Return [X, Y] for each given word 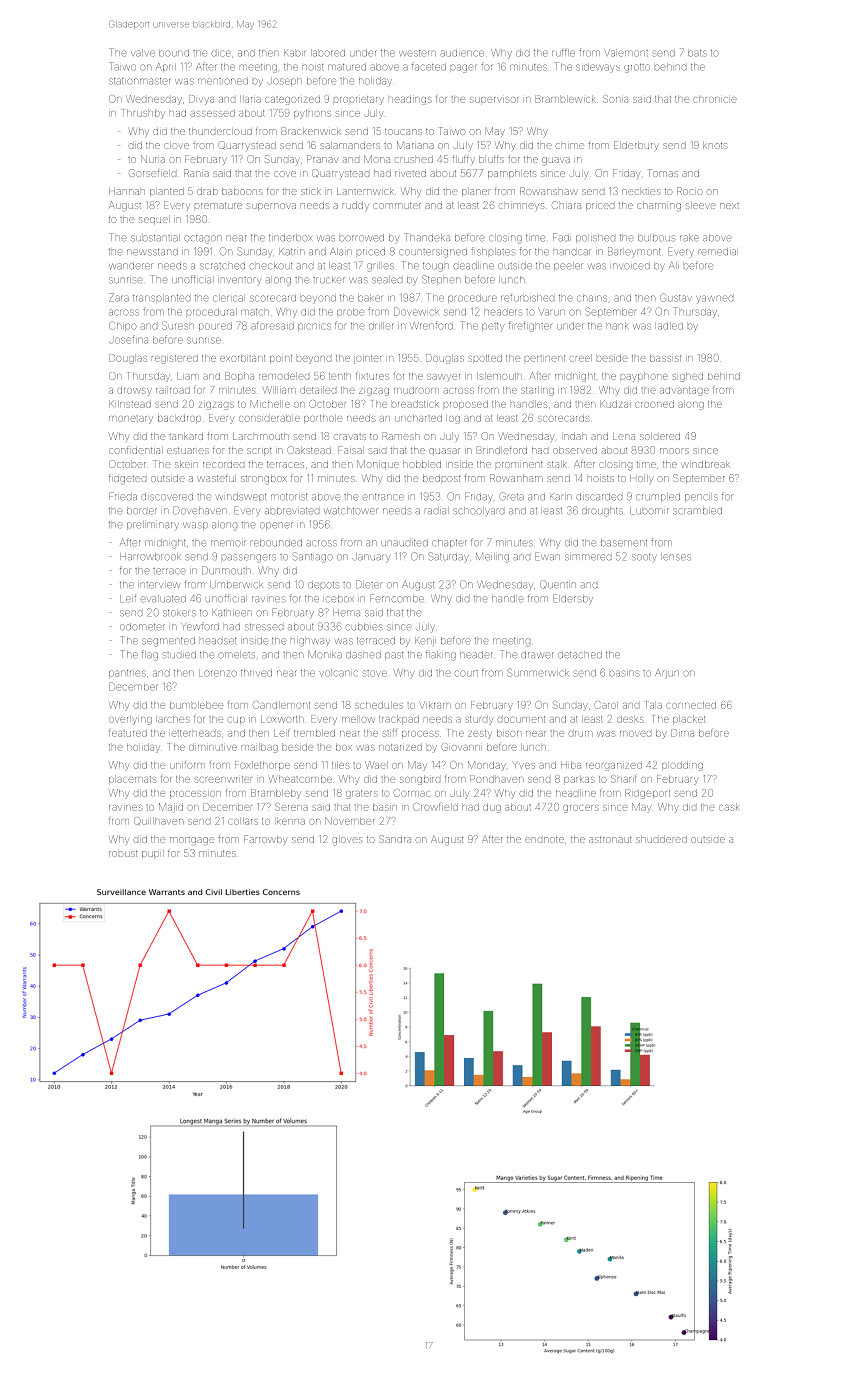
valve [143, 53]
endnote [544, 839]
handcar [573, 252]
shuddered [661, 840]
